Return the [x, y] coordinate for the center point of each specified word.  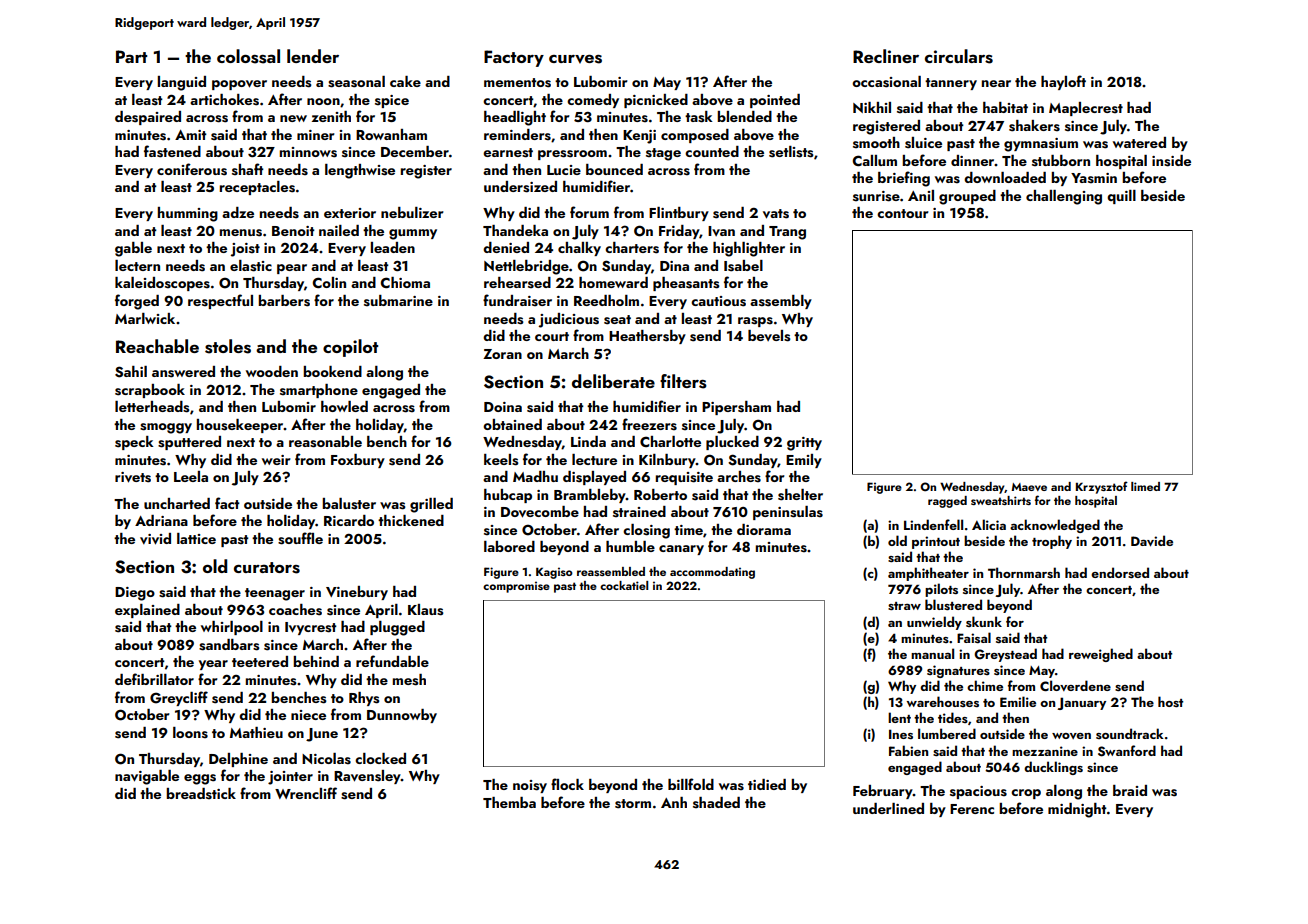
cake [405, 81]
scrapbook [150, 391]
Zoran [502, 354]
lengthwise [360, 171]
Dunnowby [402, 716]
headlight [515, 118]
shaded [716, 803]
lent [899, 717]
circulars [959, 56]
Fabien [908, 750]
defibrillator [154, 679]
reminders [517, 135]
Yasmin [1094, 178]
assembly [781, 302]
